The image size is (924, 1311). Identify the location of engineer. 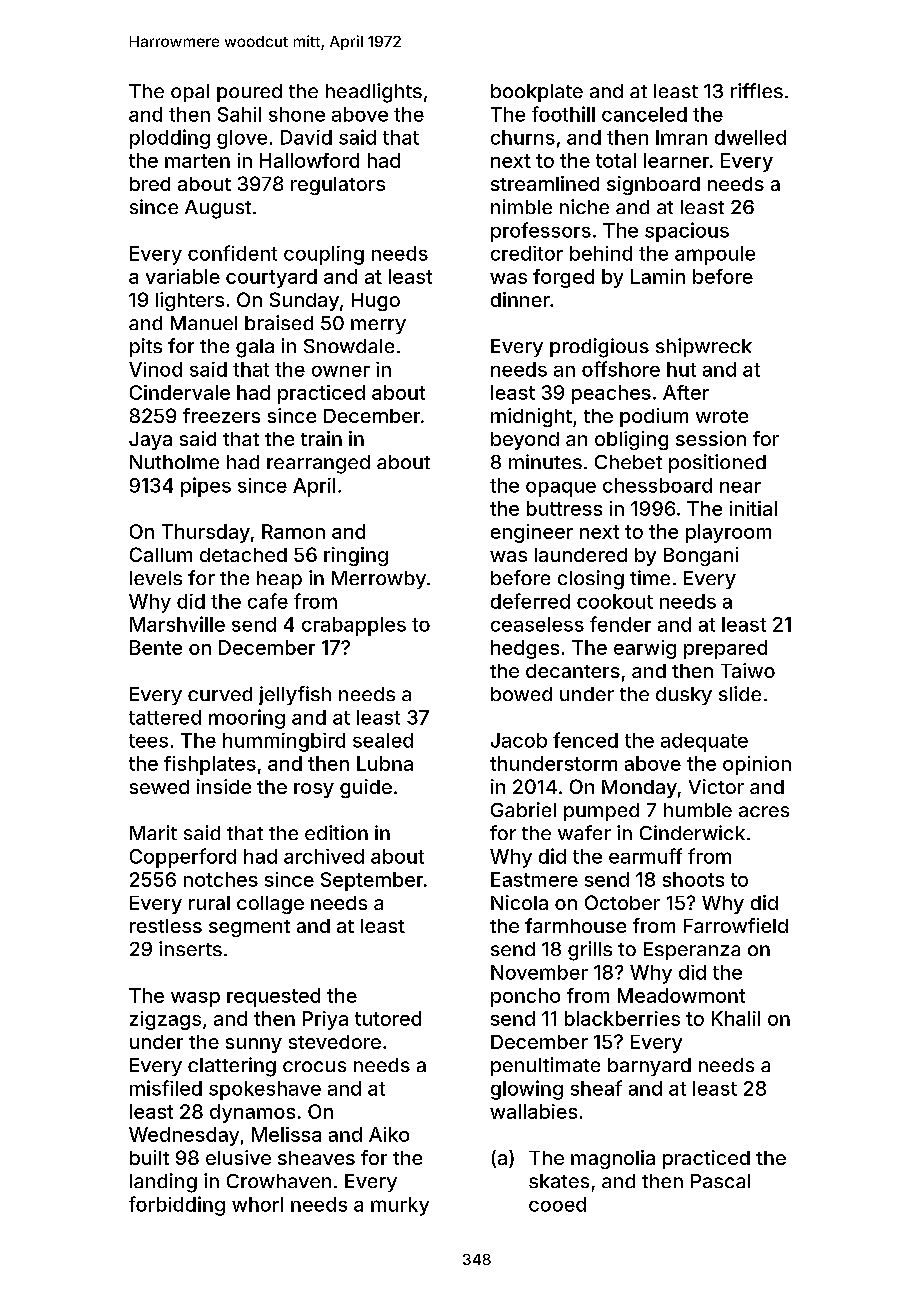
(532, 533).
